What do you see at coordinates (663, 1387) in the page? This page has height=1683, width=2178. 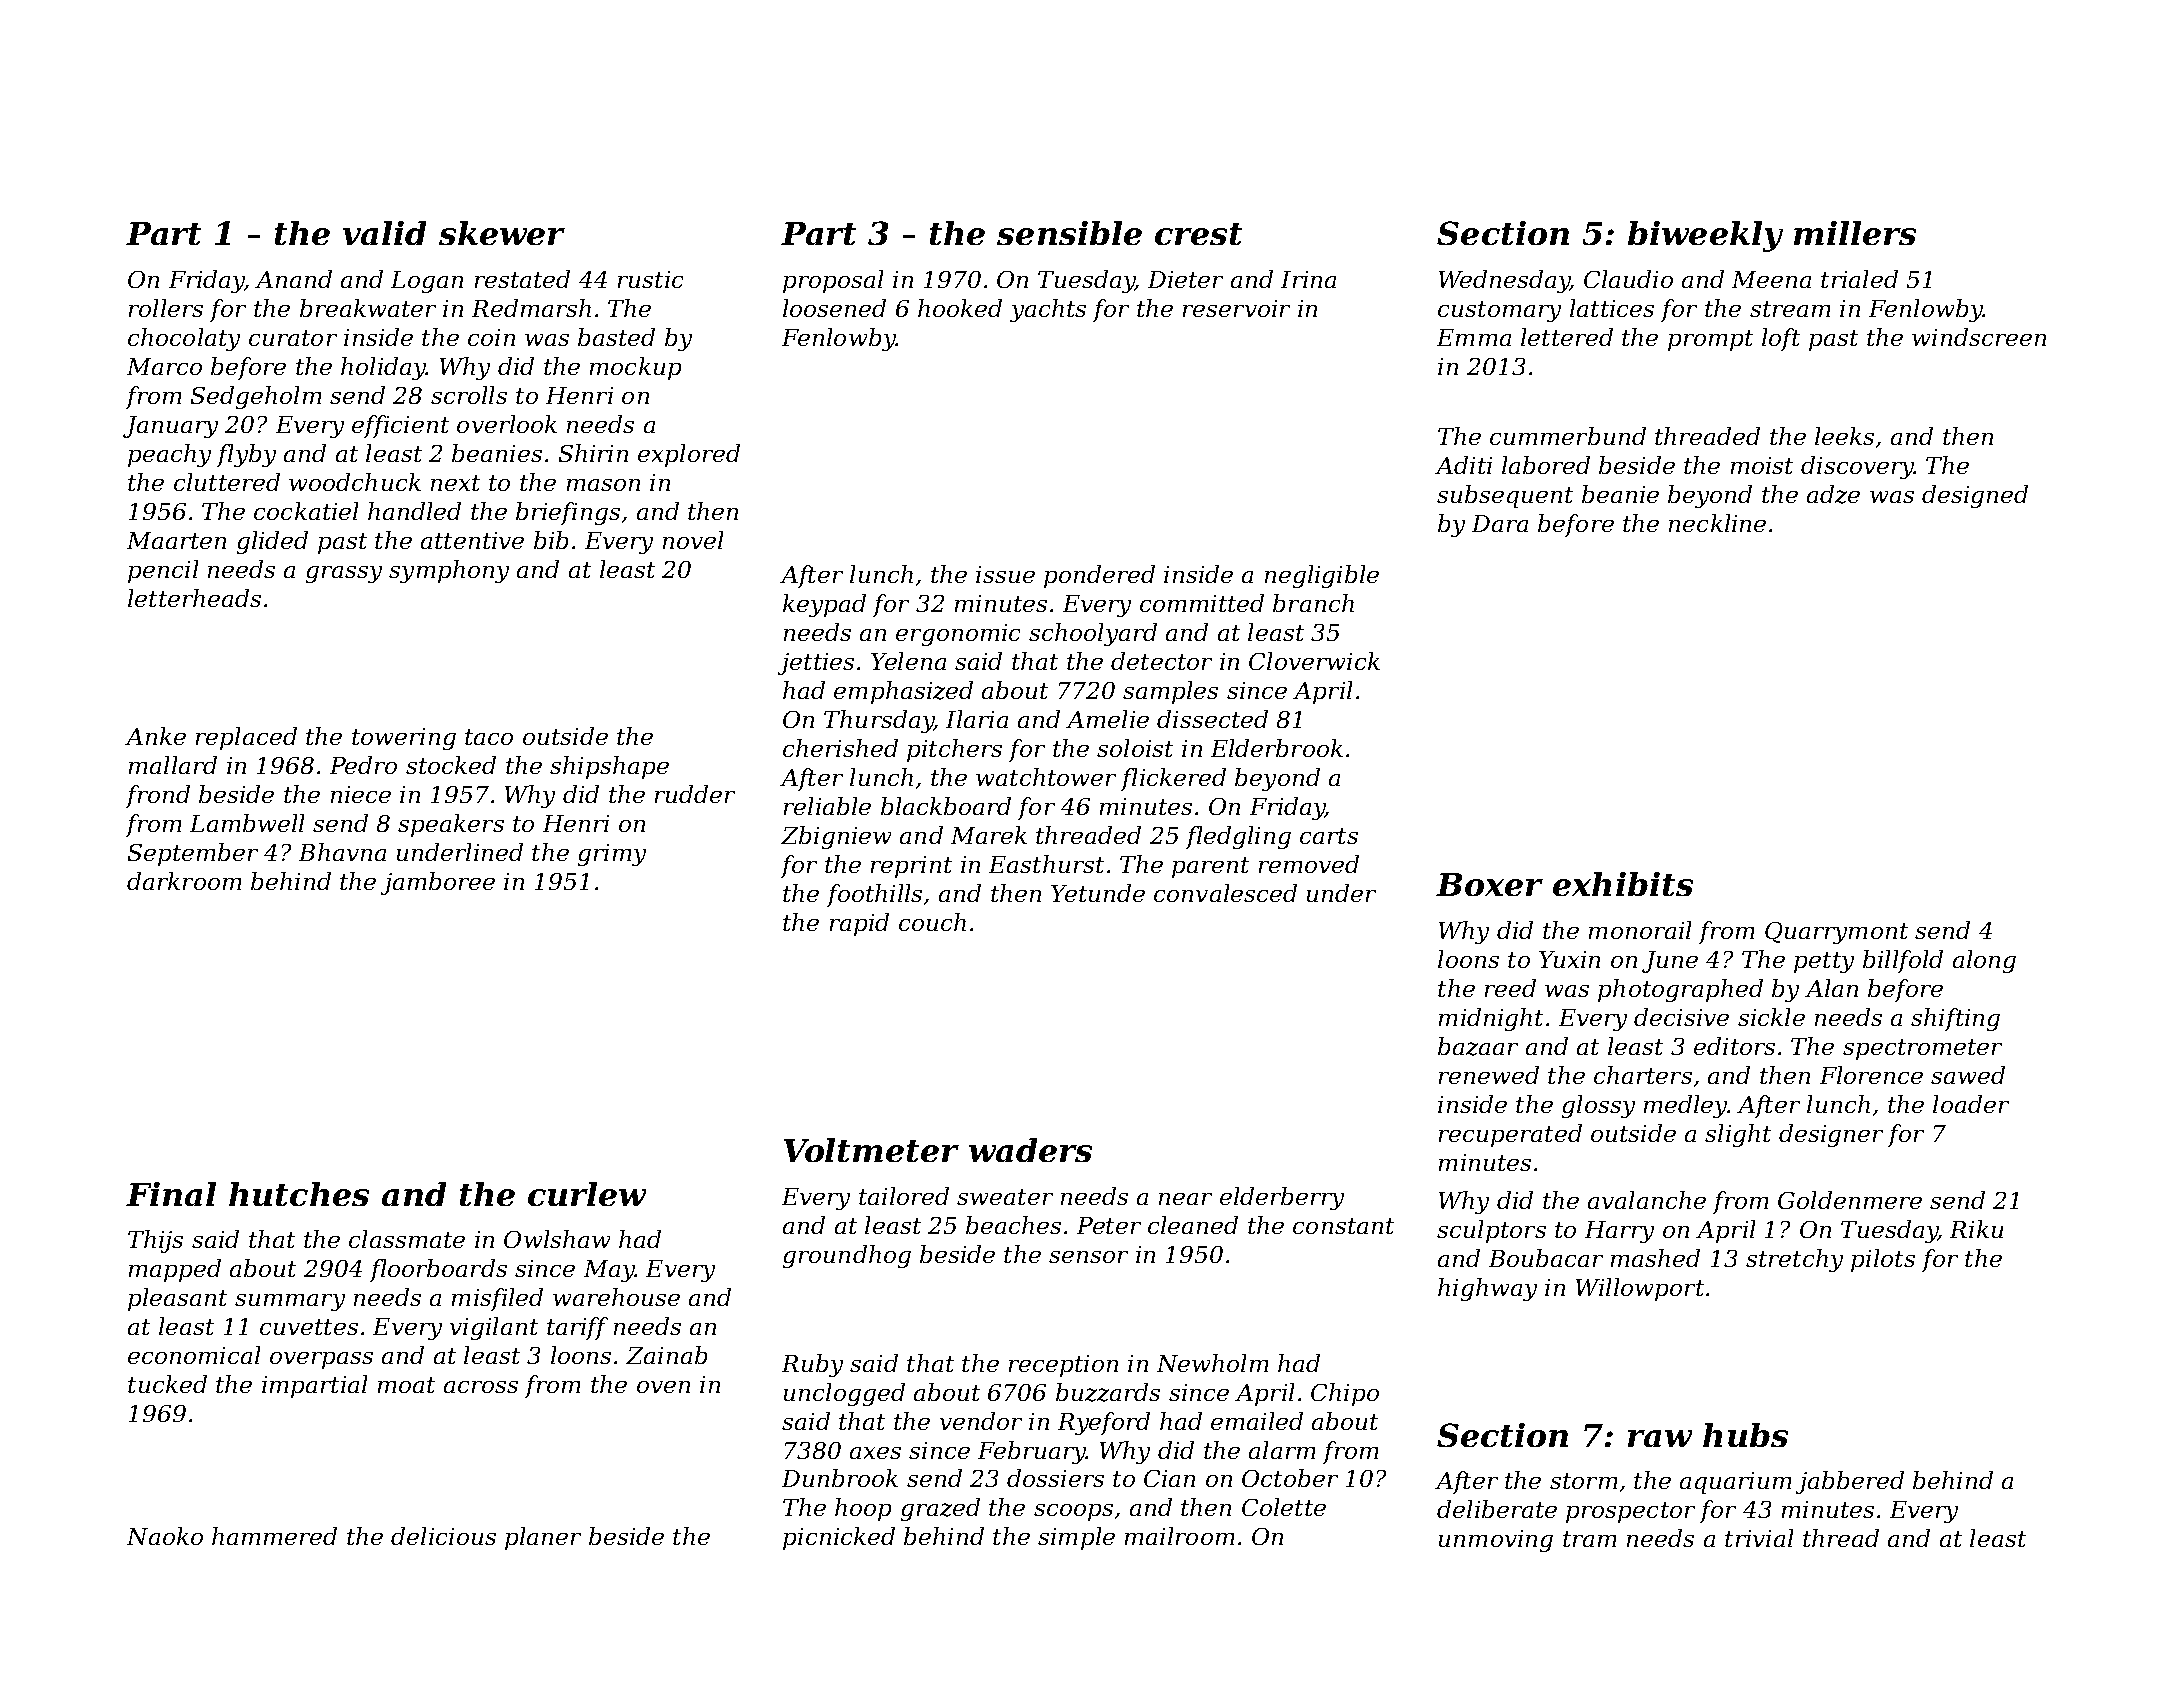 I see `oven` at bounding box center [663, 1387].
